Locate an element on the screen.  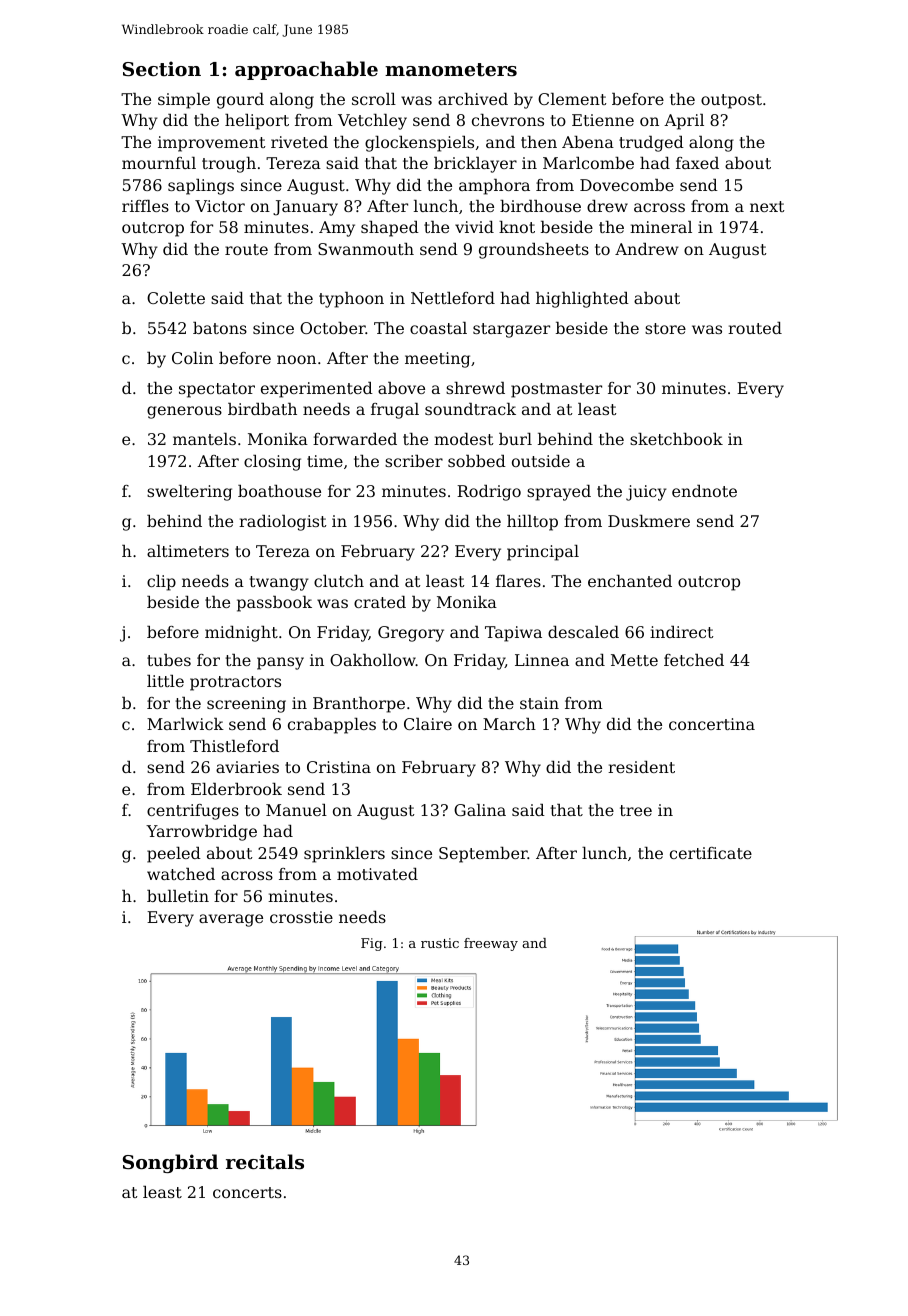
sketchbook is located at coordinates (676, 439).
